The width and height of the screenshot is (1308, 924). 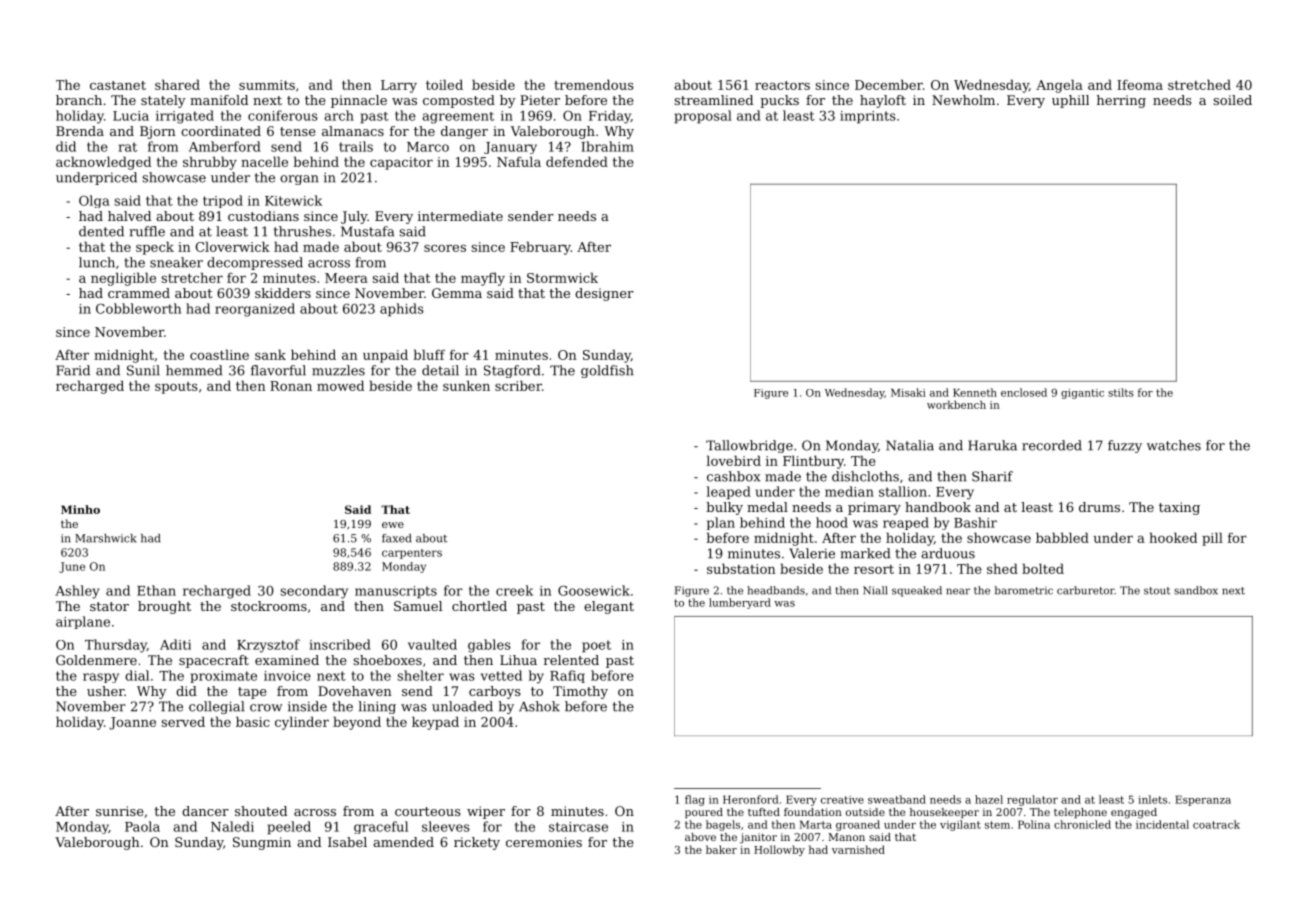 I want to click on streamlined, so click(x=713, y=100).
